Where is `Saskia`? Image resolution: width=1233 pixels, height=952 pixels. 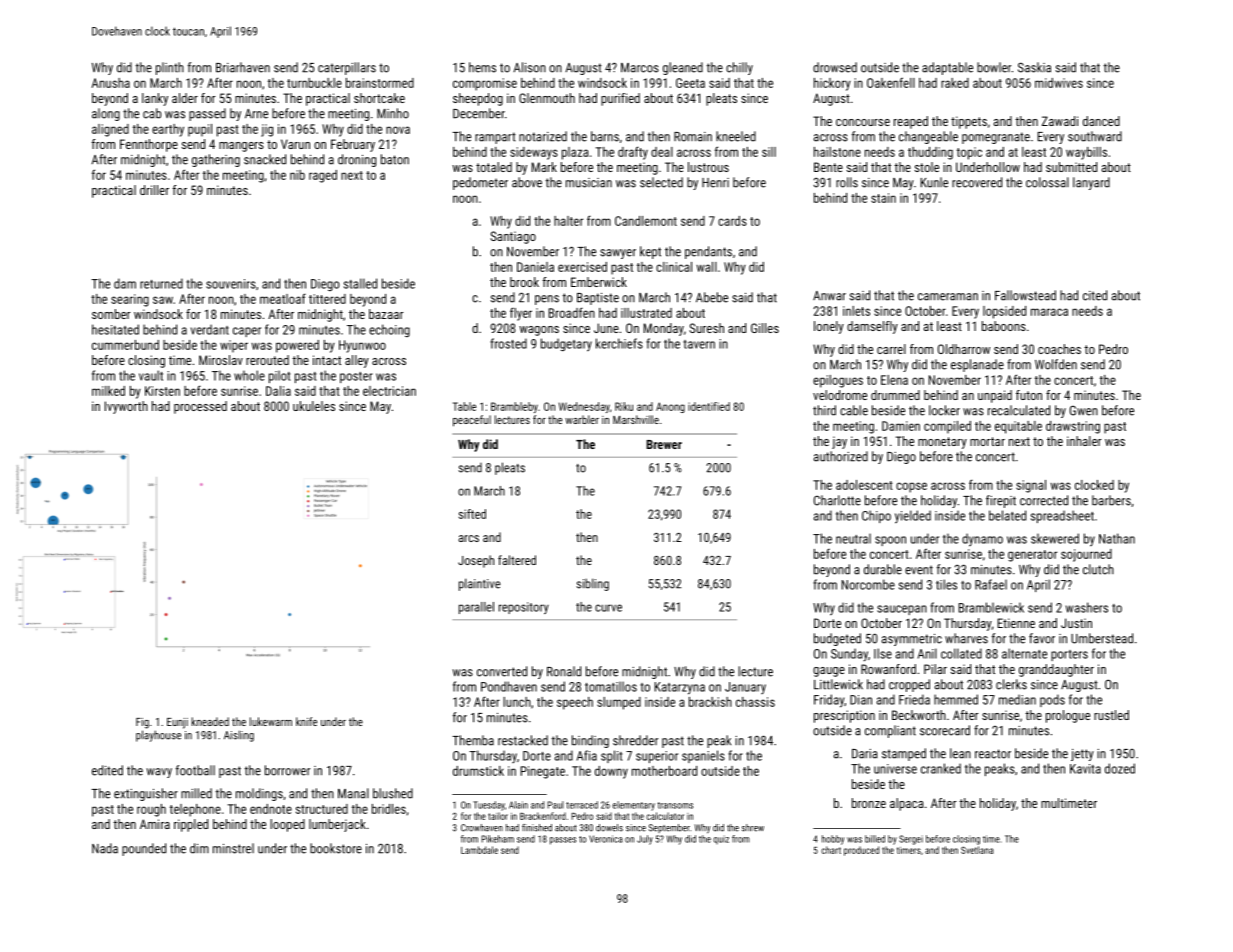 Saskia is located at coordinates (1034, 67).
